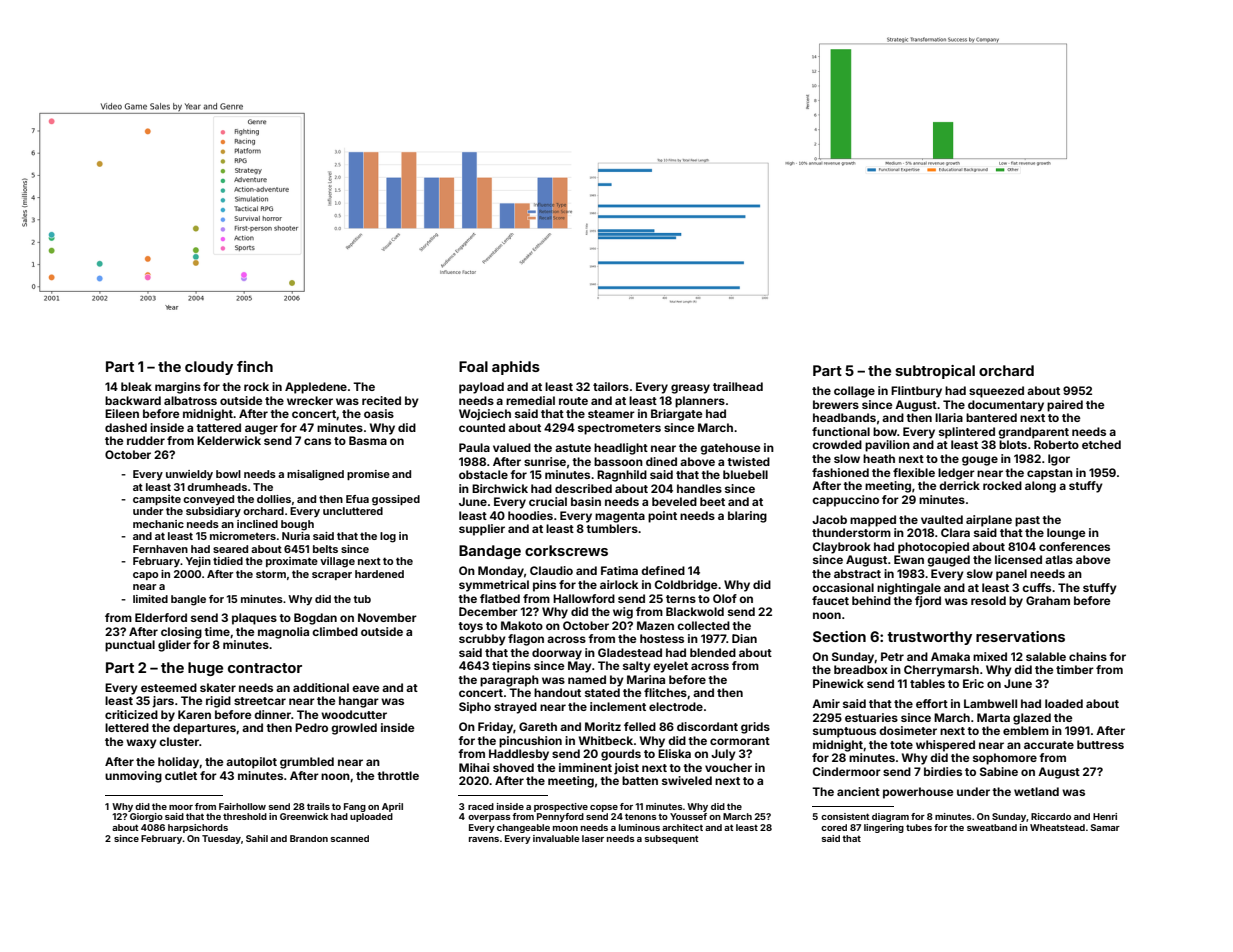 This screenshot has width=1233, height=952. I want to click on defined, so click(663, 570).
